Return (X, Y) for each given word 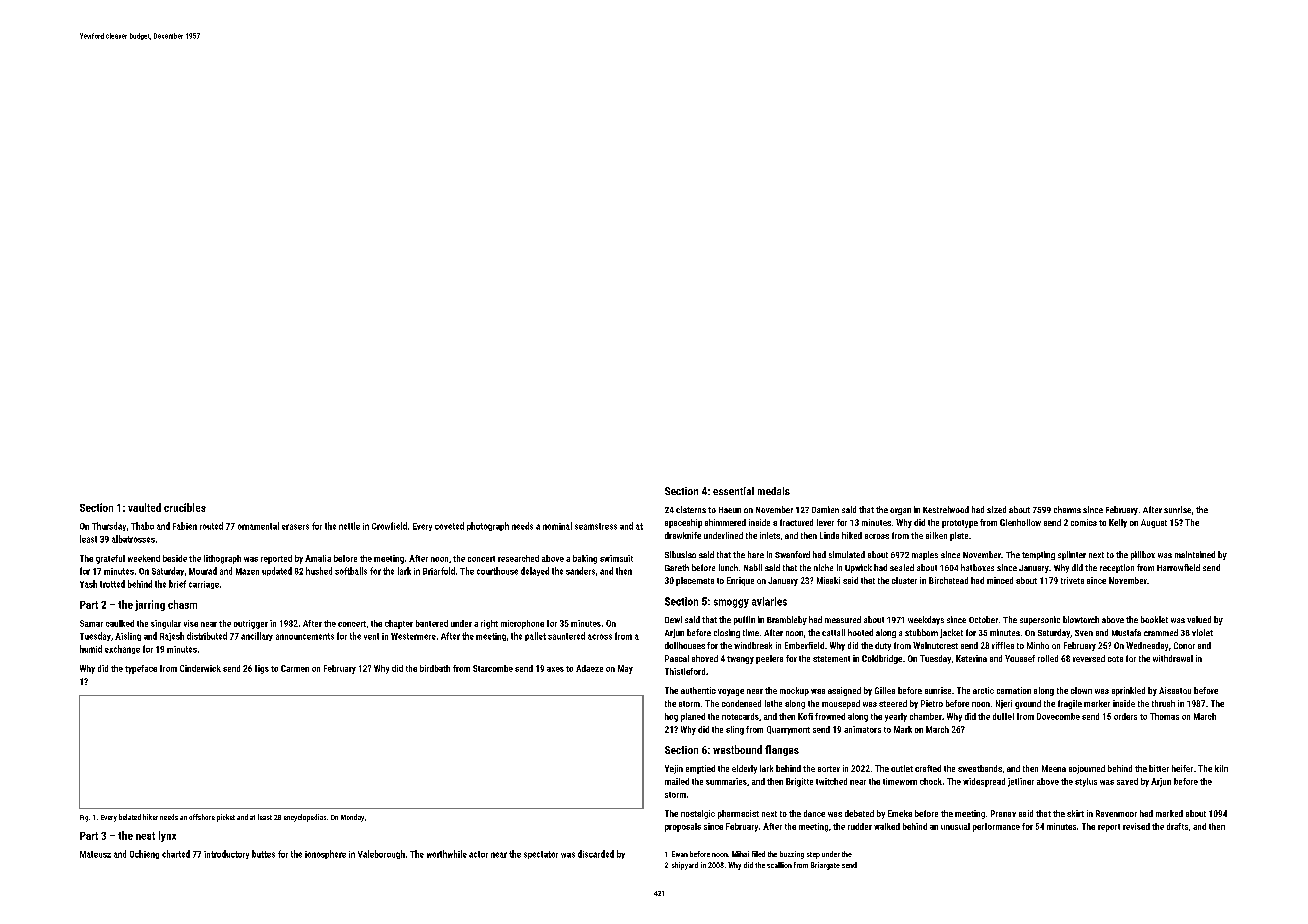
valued (1199, 619)
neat (145, 836)
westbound (737, 749)
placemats (695, 581)
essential (733, 491)
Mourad (203, 571)
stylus (1086, 782)
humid (91, 649)
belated (130, 817)
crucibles (185, 507)
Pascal (677, 658)
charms (1067, 509)
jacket (951, 633)
